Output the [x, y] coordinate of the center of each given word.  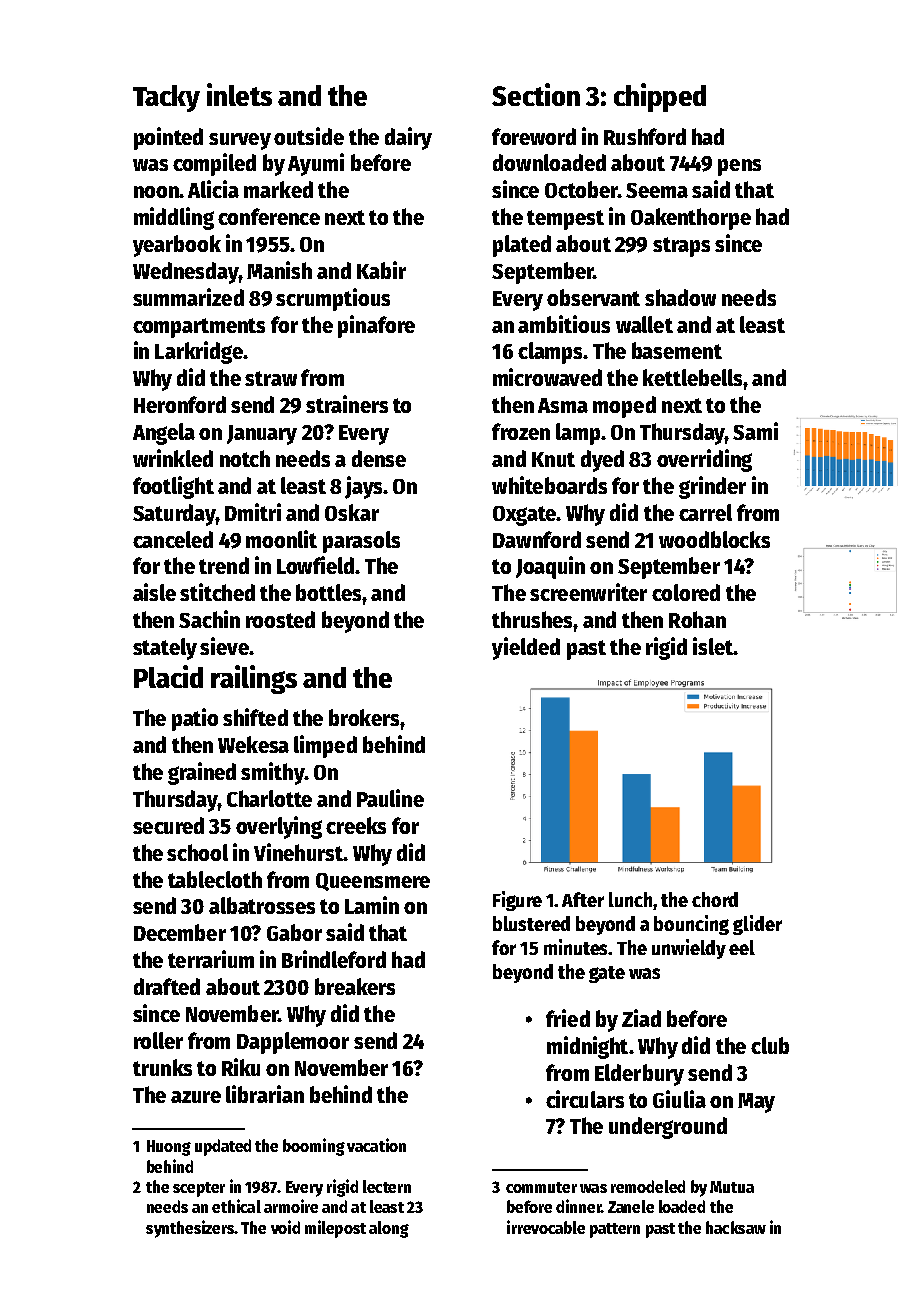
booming [314, 1147]
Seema [657, 190]
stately [165, 649]
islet [713, 646]
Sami [755, 431]
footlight [173, 487]
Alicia [213, 189]
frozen [521, 431]
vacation [376, 1145]
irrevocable [546, 1227]
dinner [578, 1206]
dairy [408, 138]
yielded [526, 648]
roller [158, 1040]
